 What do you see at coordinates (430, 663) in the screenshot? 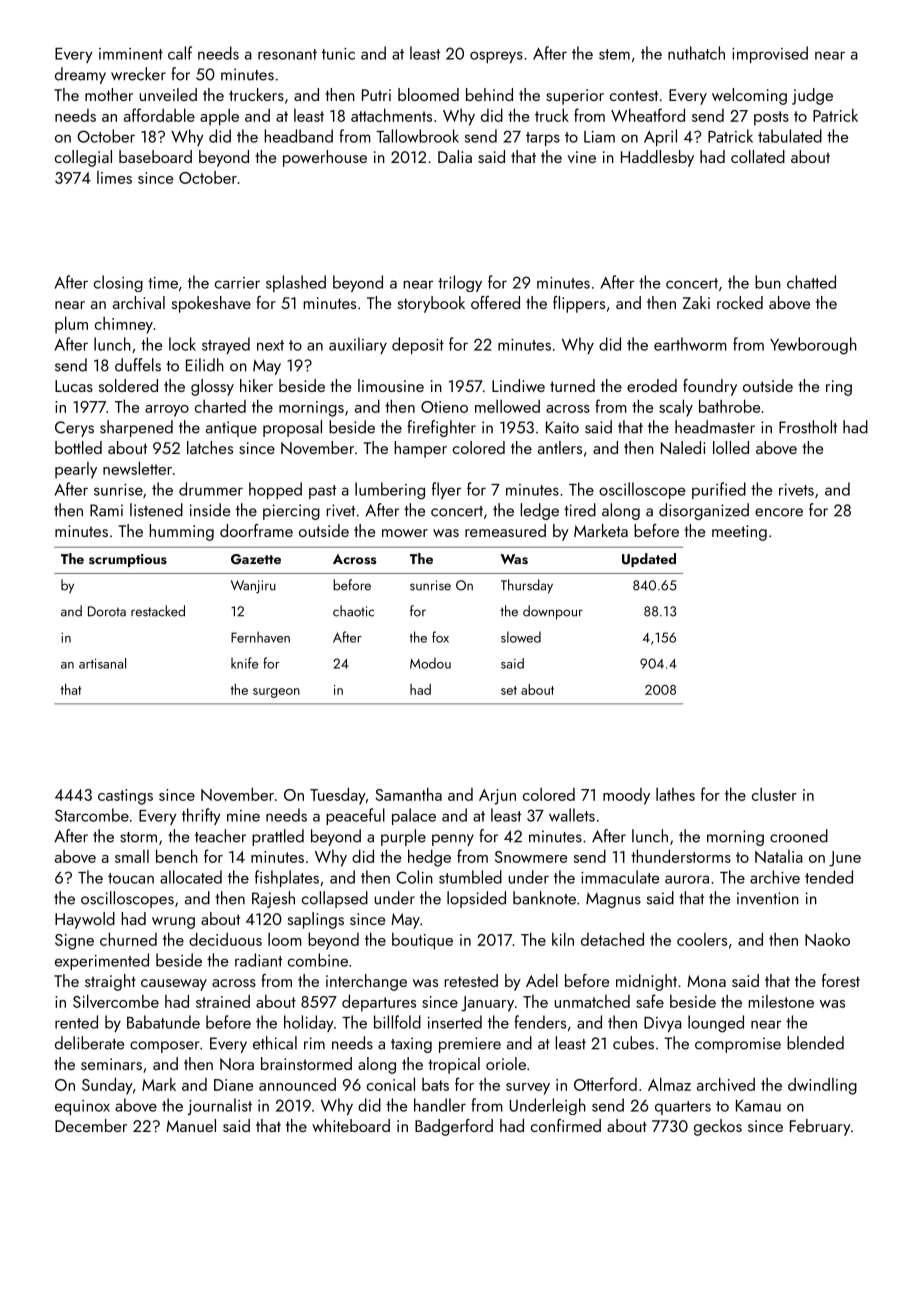
I see `Modou` at bounding box center [430, 663].
